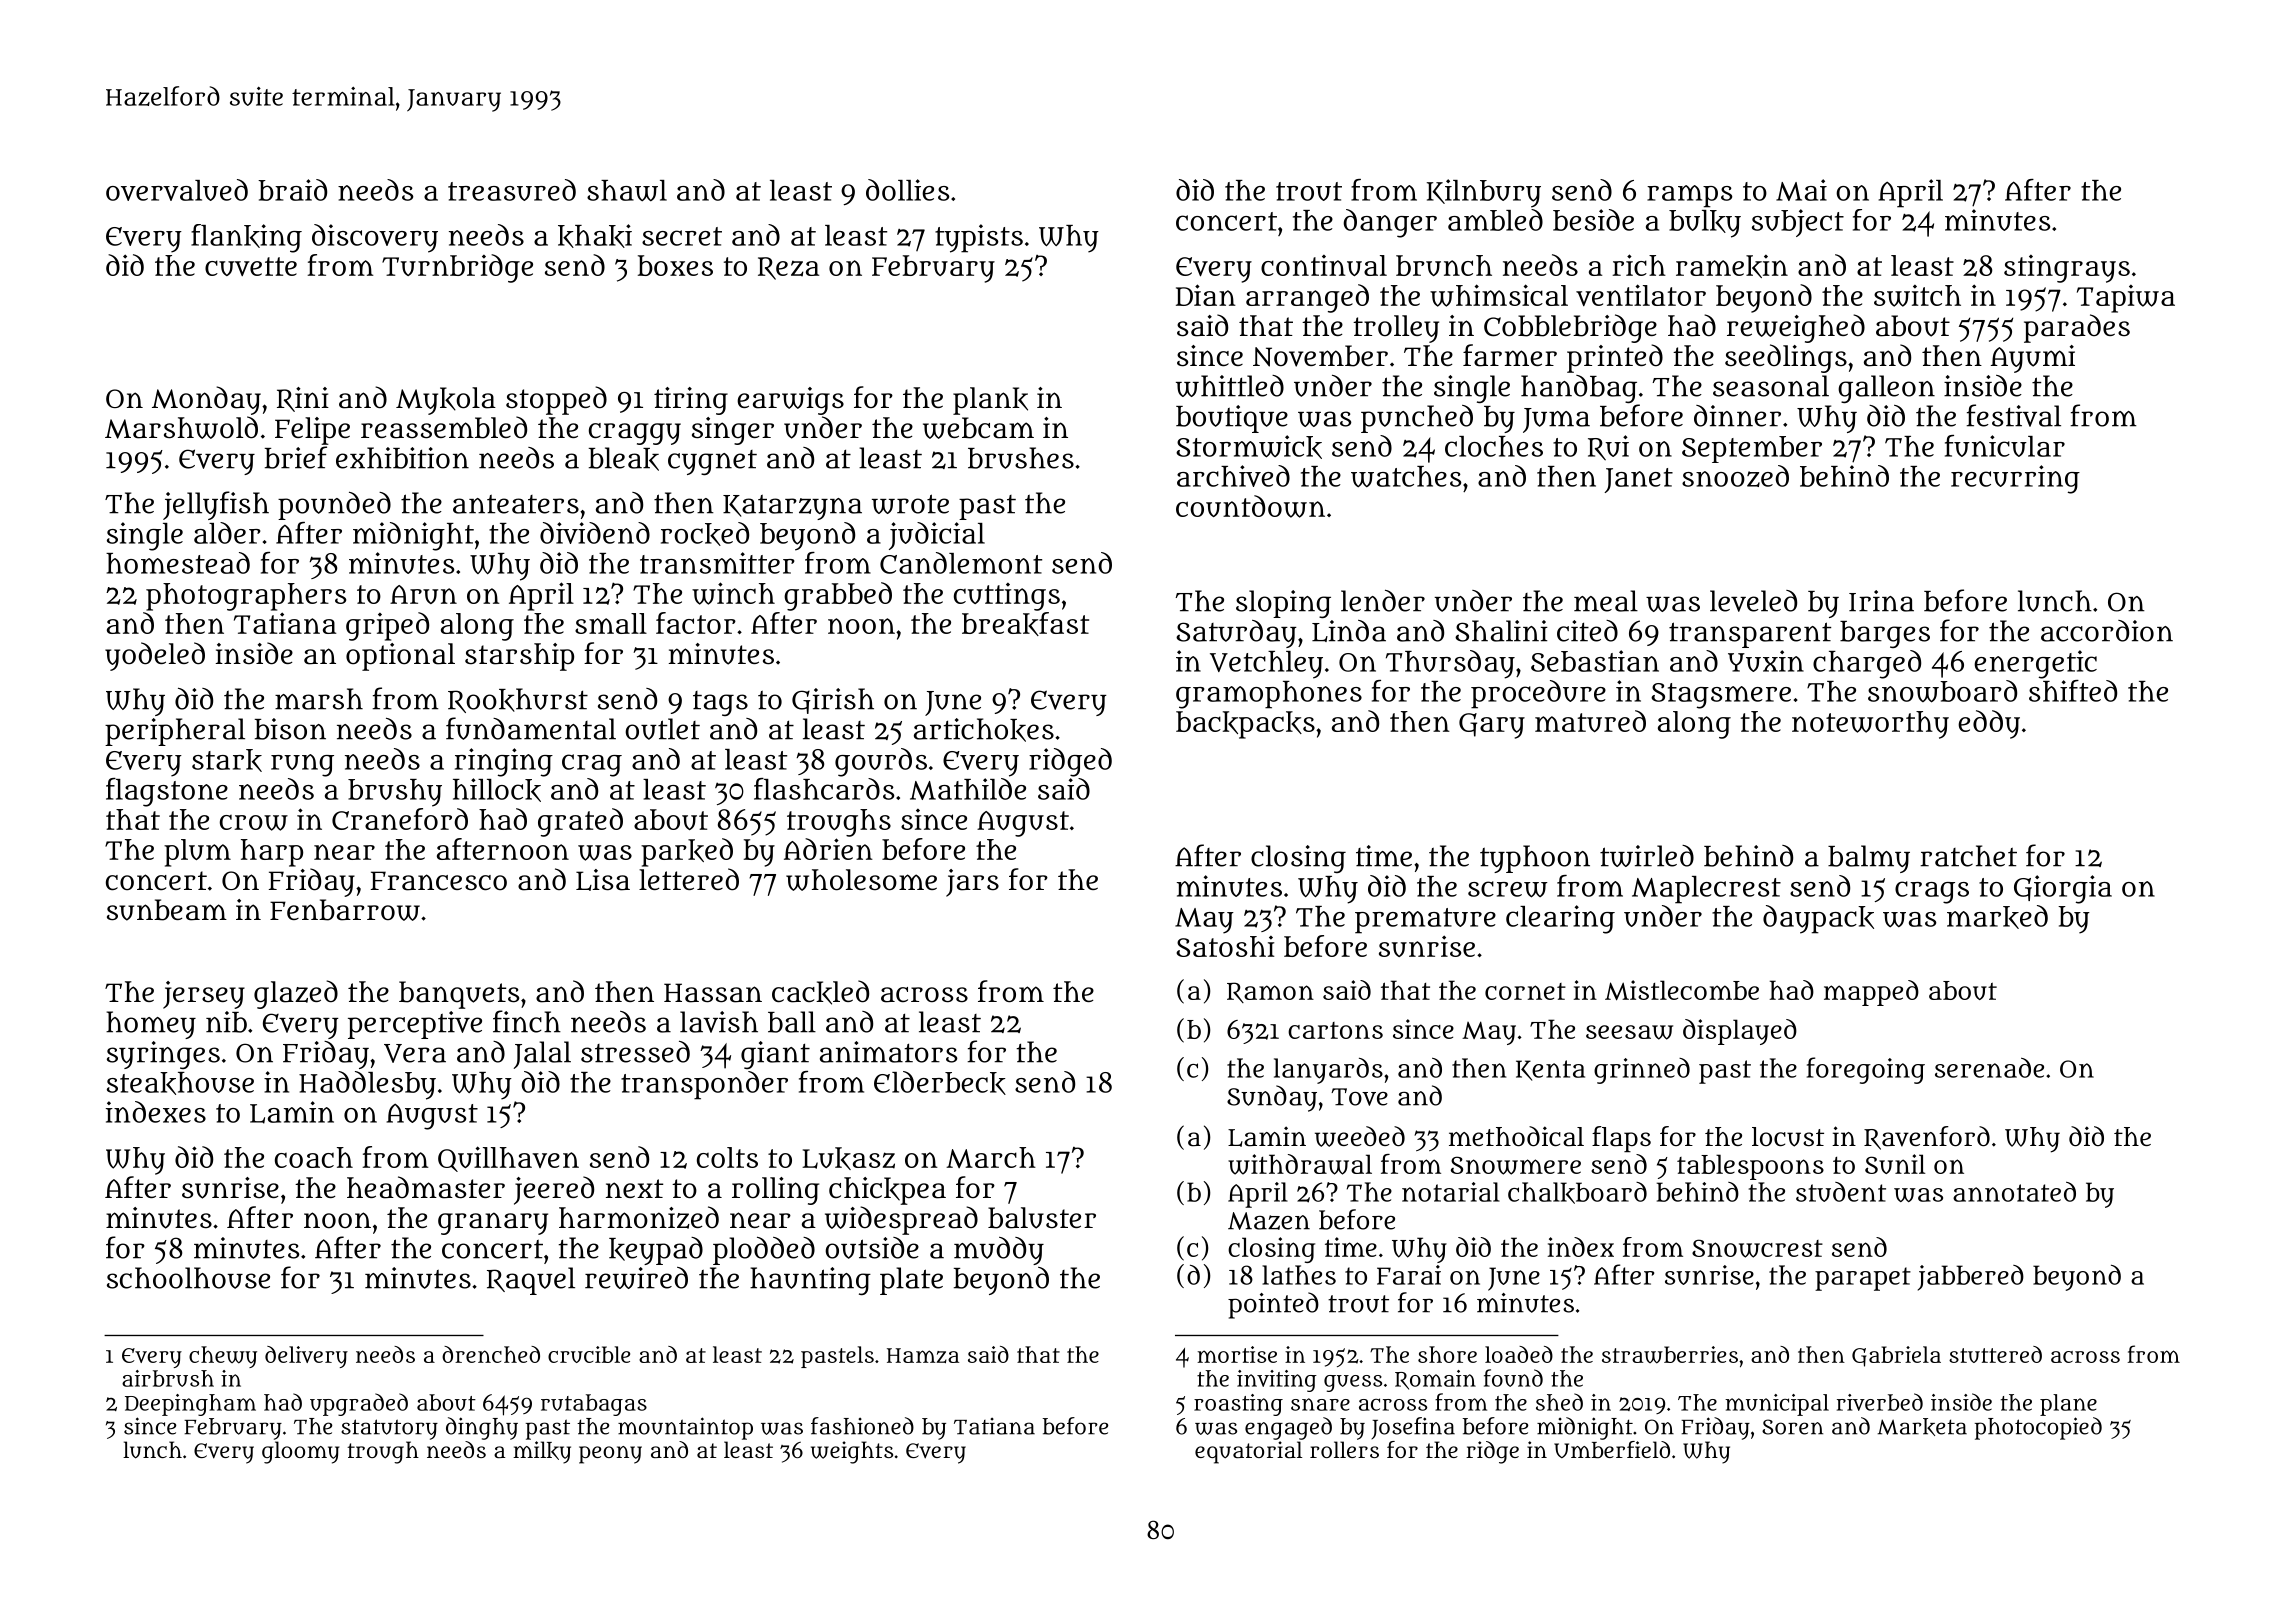  What do you see at coordinates (1269, 695) in the screenshot?
I see `gramophones` at bounding box center [1269, 695].
